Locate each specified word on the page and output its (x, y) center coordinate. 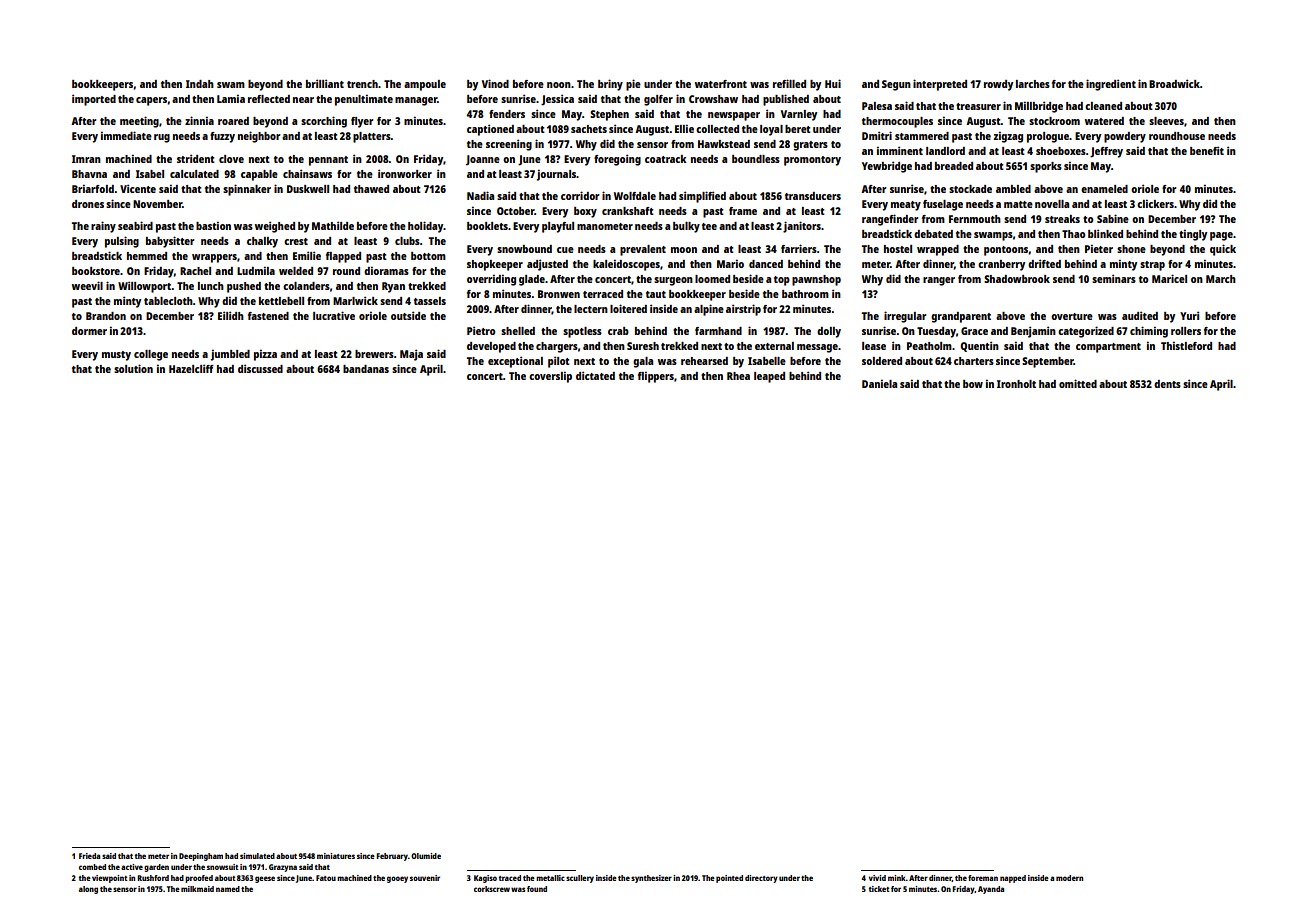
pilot (559, 362)
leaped (769, 377)
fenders (507, 114)
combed (92, 867)
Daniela (879, 383)
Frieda (89, 856)
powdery (1125, 137)
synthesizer (651, 879)
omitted (1078, 383)
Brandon (106, 316)
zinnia (199, 120)
